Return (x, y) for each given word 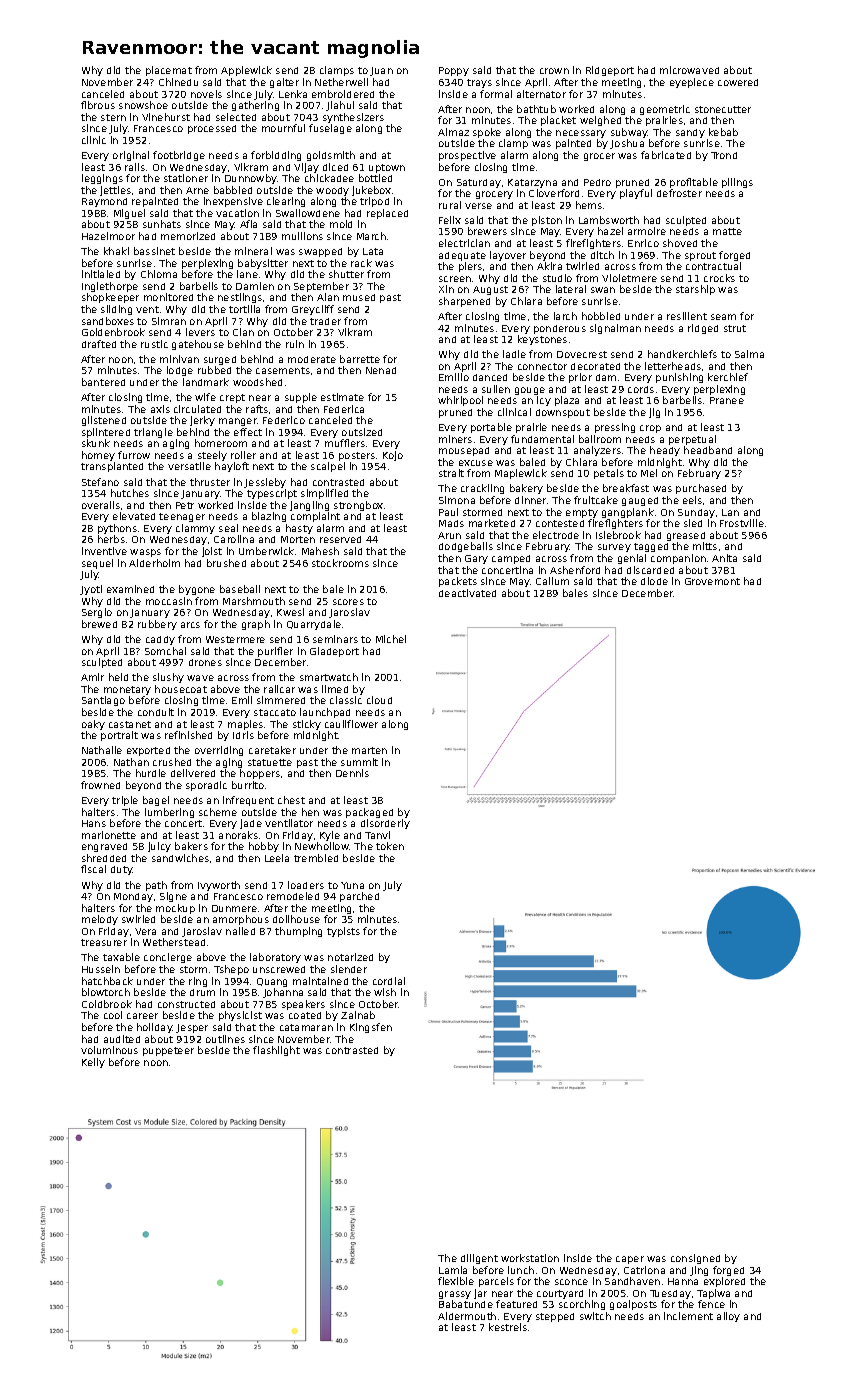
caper (630, 1260)
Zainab (358, 1015)
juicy (159, 847)
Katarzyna (532, 183)
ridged (703, 329)
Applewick (246, 71)
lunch (521, 1270)
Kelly (93, 1063)
